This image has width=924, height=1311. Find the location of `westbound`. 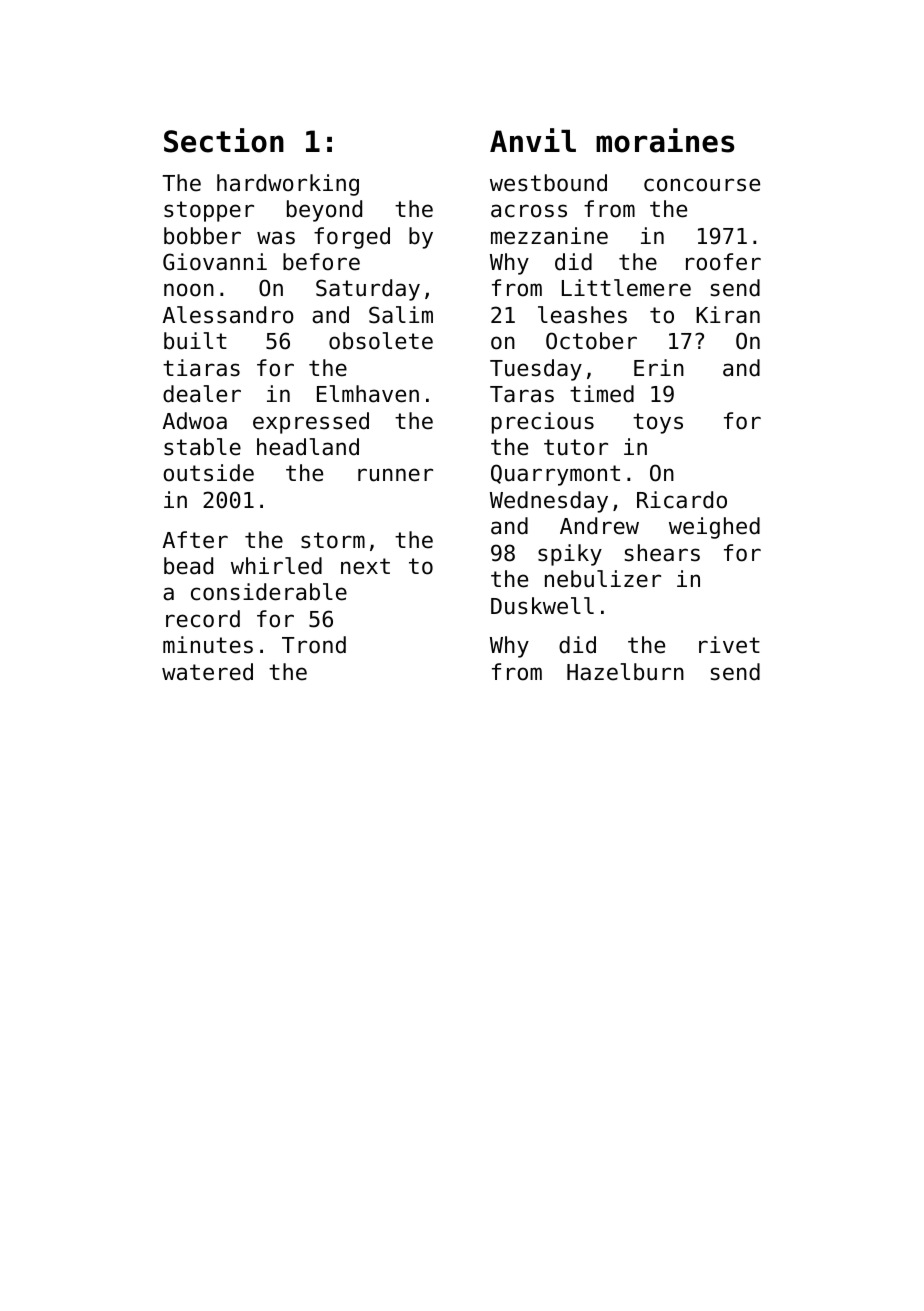

westbound is located at coordinates (548, 183).
